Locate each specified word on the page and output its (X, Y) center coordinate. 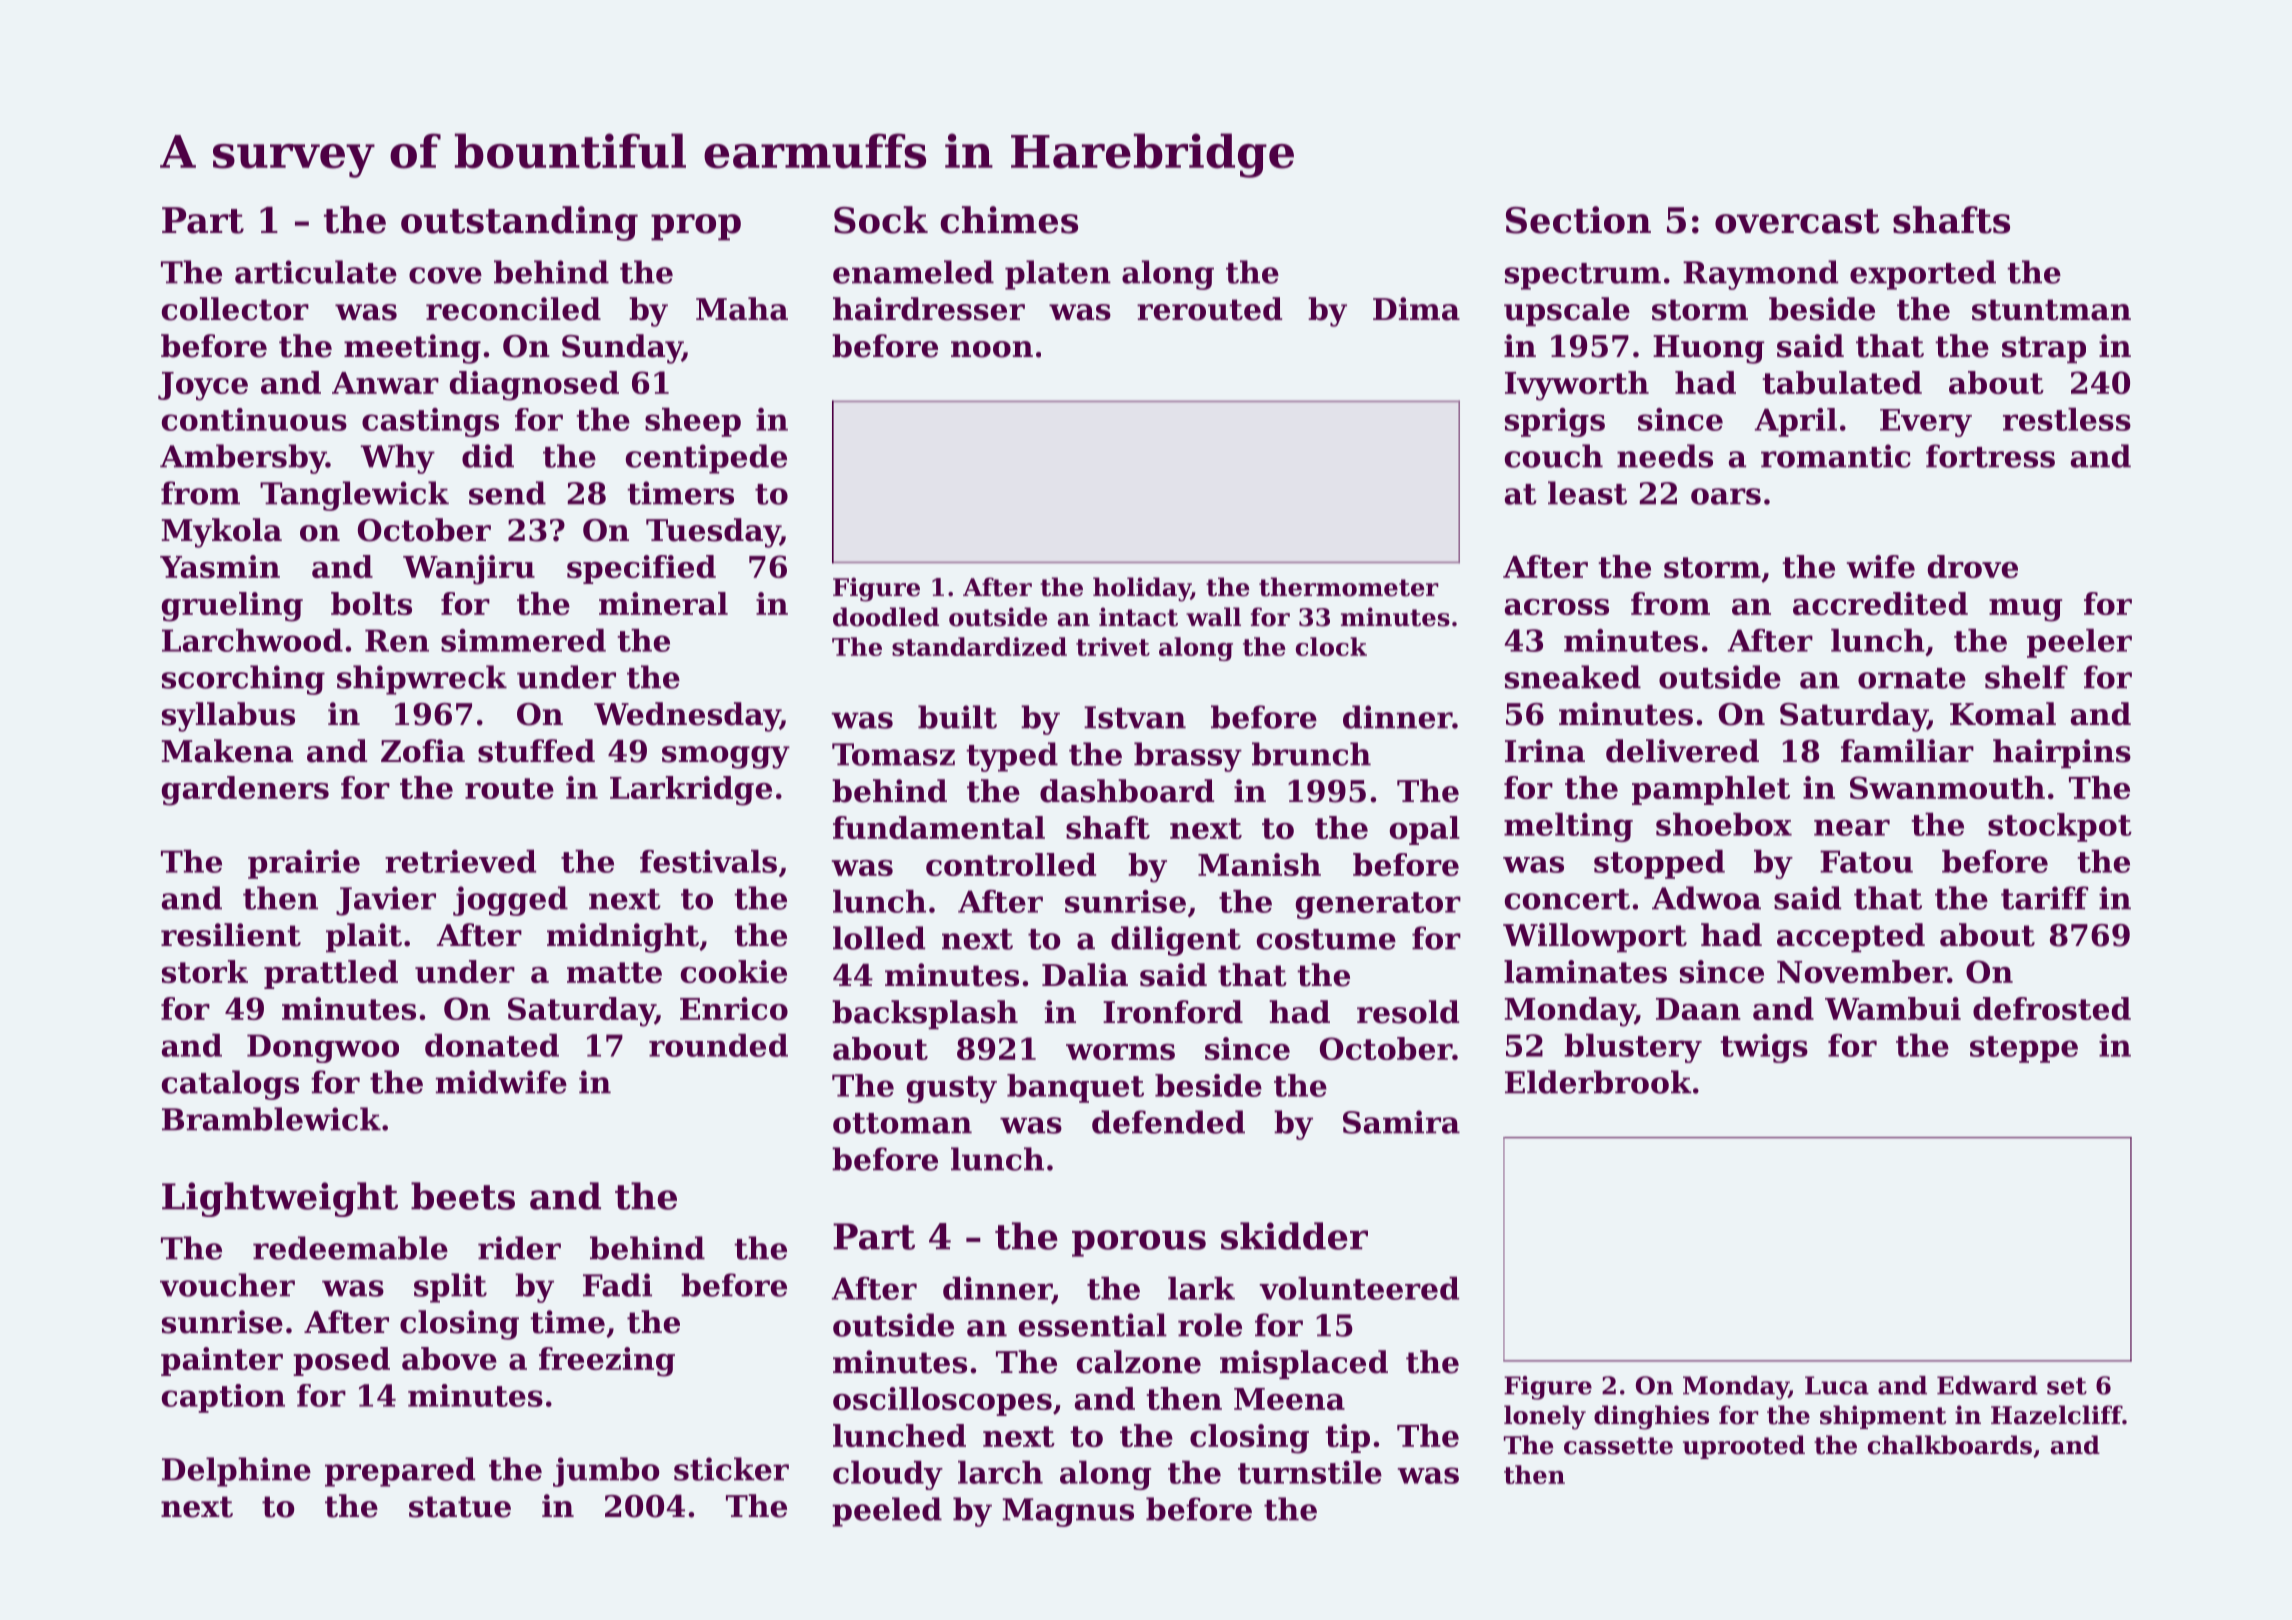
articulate (316, 272)
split (450, 1288)
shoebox (1724, 824)
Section (1578, 220)
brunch (1311, 754)
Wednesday (687, 717)
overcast (1797, 221)
